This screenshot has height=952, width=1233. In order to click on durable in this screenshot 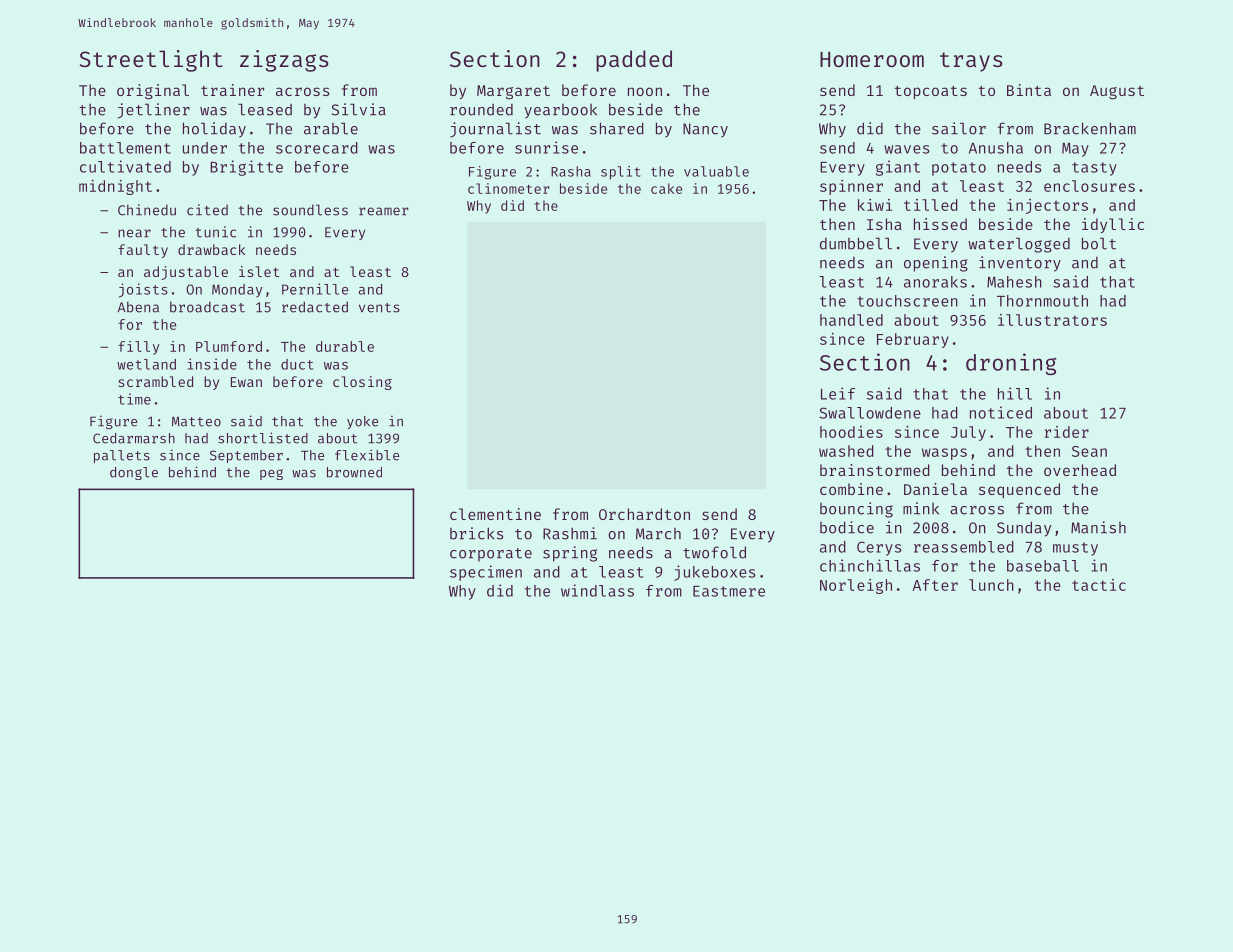, I will do `click(345, 346)`.
